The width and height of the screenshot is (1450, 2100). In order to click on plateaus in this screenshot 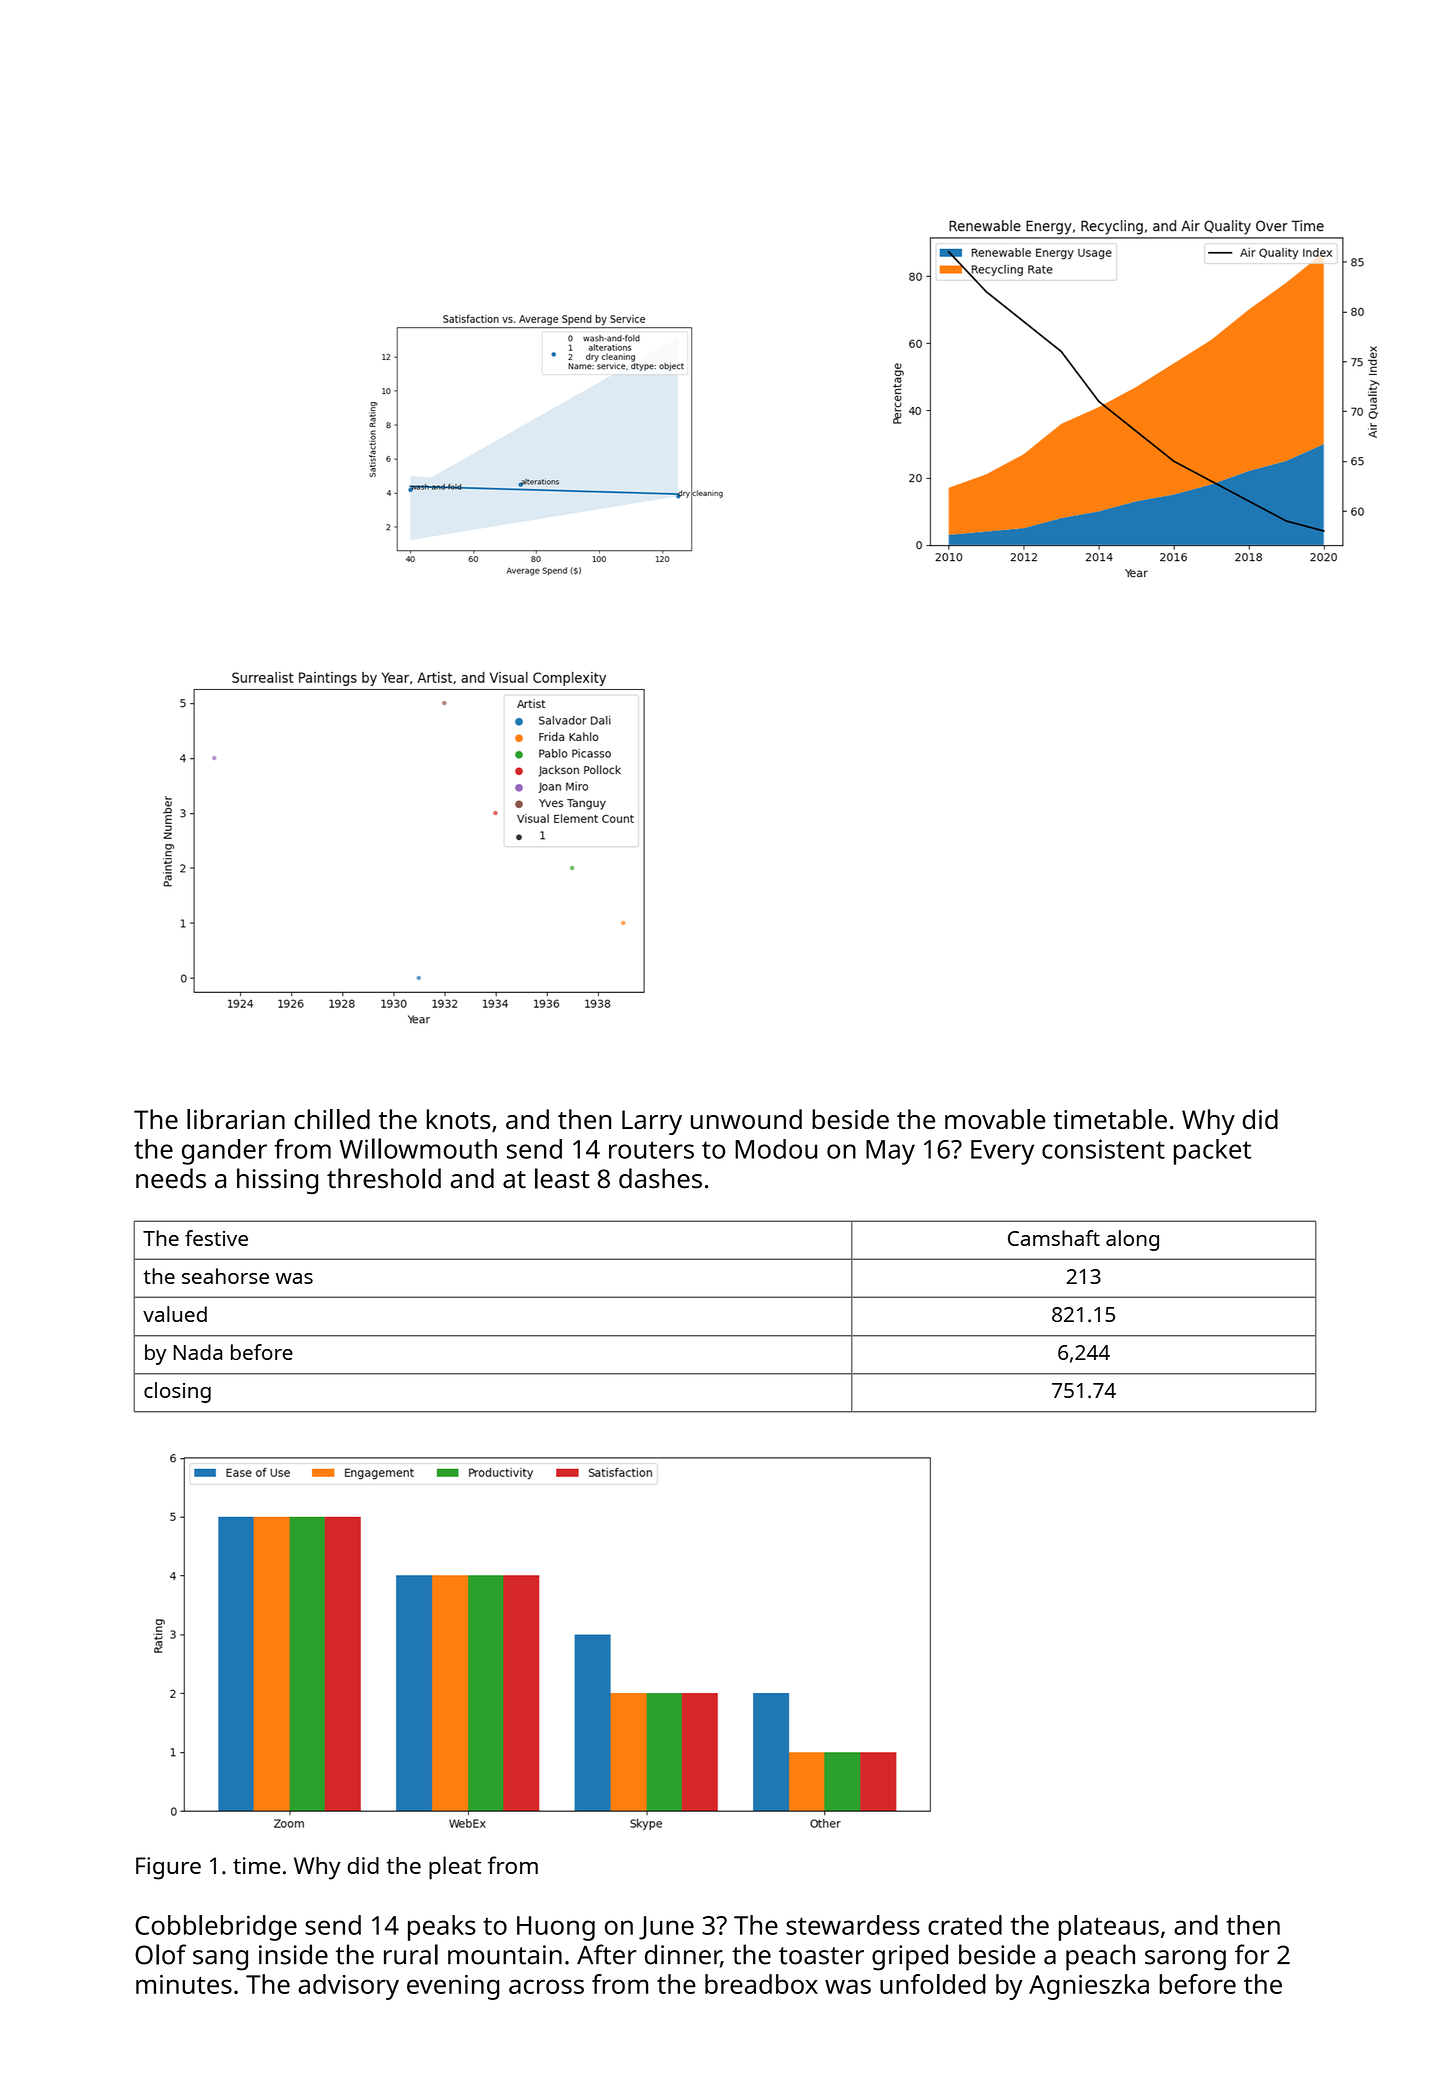, I will do `click(1109, 1928)`.
